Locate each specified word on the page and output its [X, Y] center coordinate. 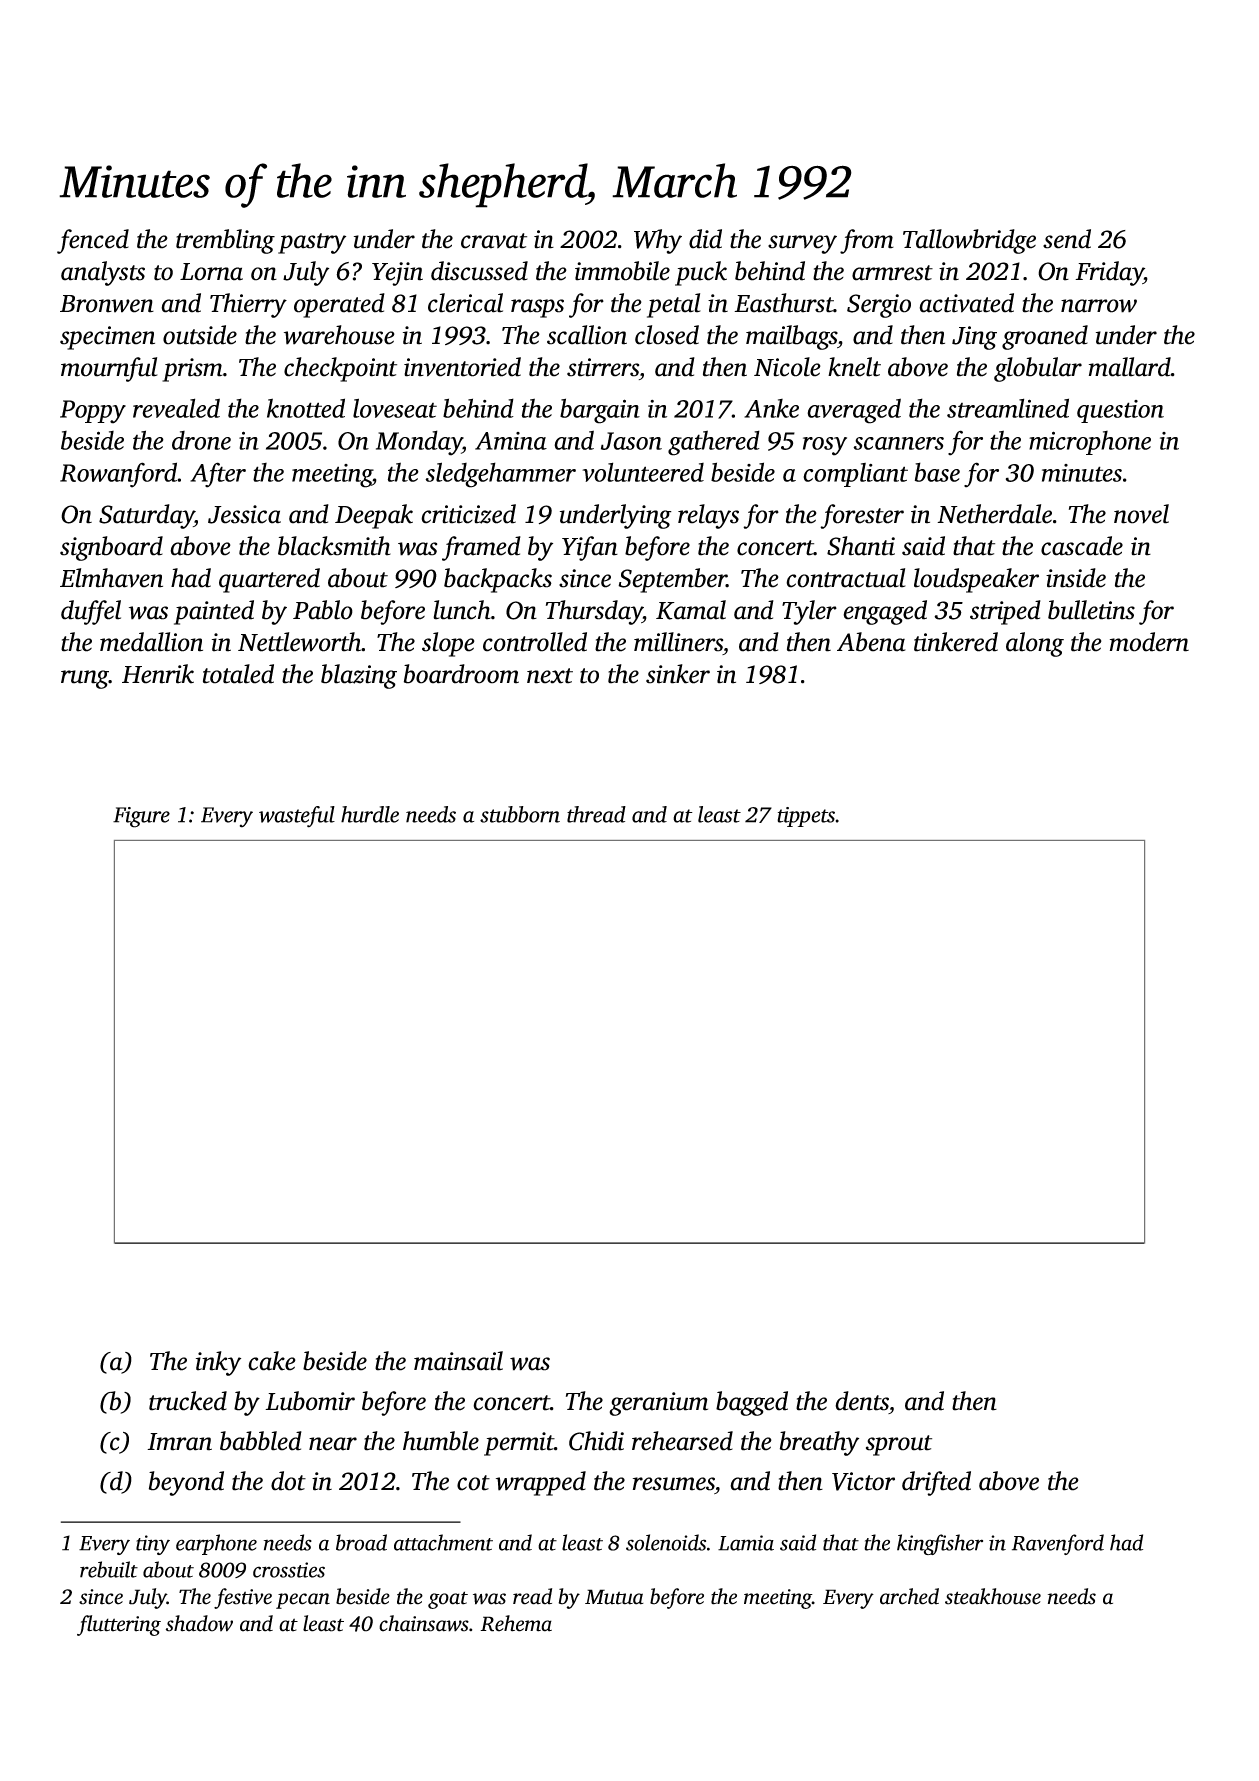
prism [192, 370]
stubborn [520, 814]
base [937, 472]
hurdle [370, 814]
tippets [806, 817]
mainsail [458, 1361]
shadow [199, 1623]
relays [708, 516]
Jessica [244, 514]
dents [862, 1401]
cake [272, 1361]
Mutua [614, 1597]
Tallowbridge [969, 241]
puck [701, 273]
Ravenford [1058, 1544]
